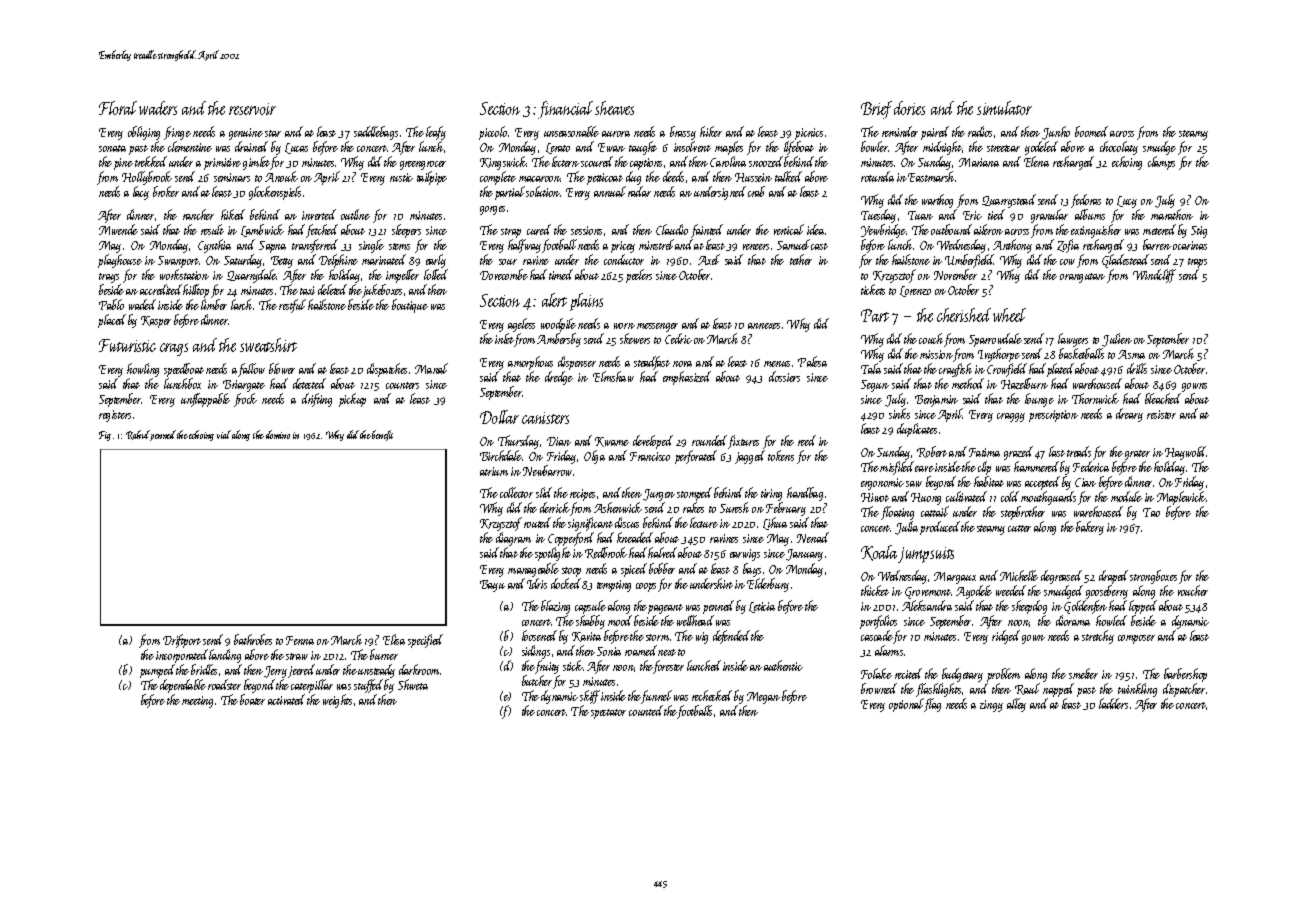 The image size is (1308, 924). What do you see at coordinates (1019, 528) in the page?
I see `cutter` at bounding box center [1019, 528].
